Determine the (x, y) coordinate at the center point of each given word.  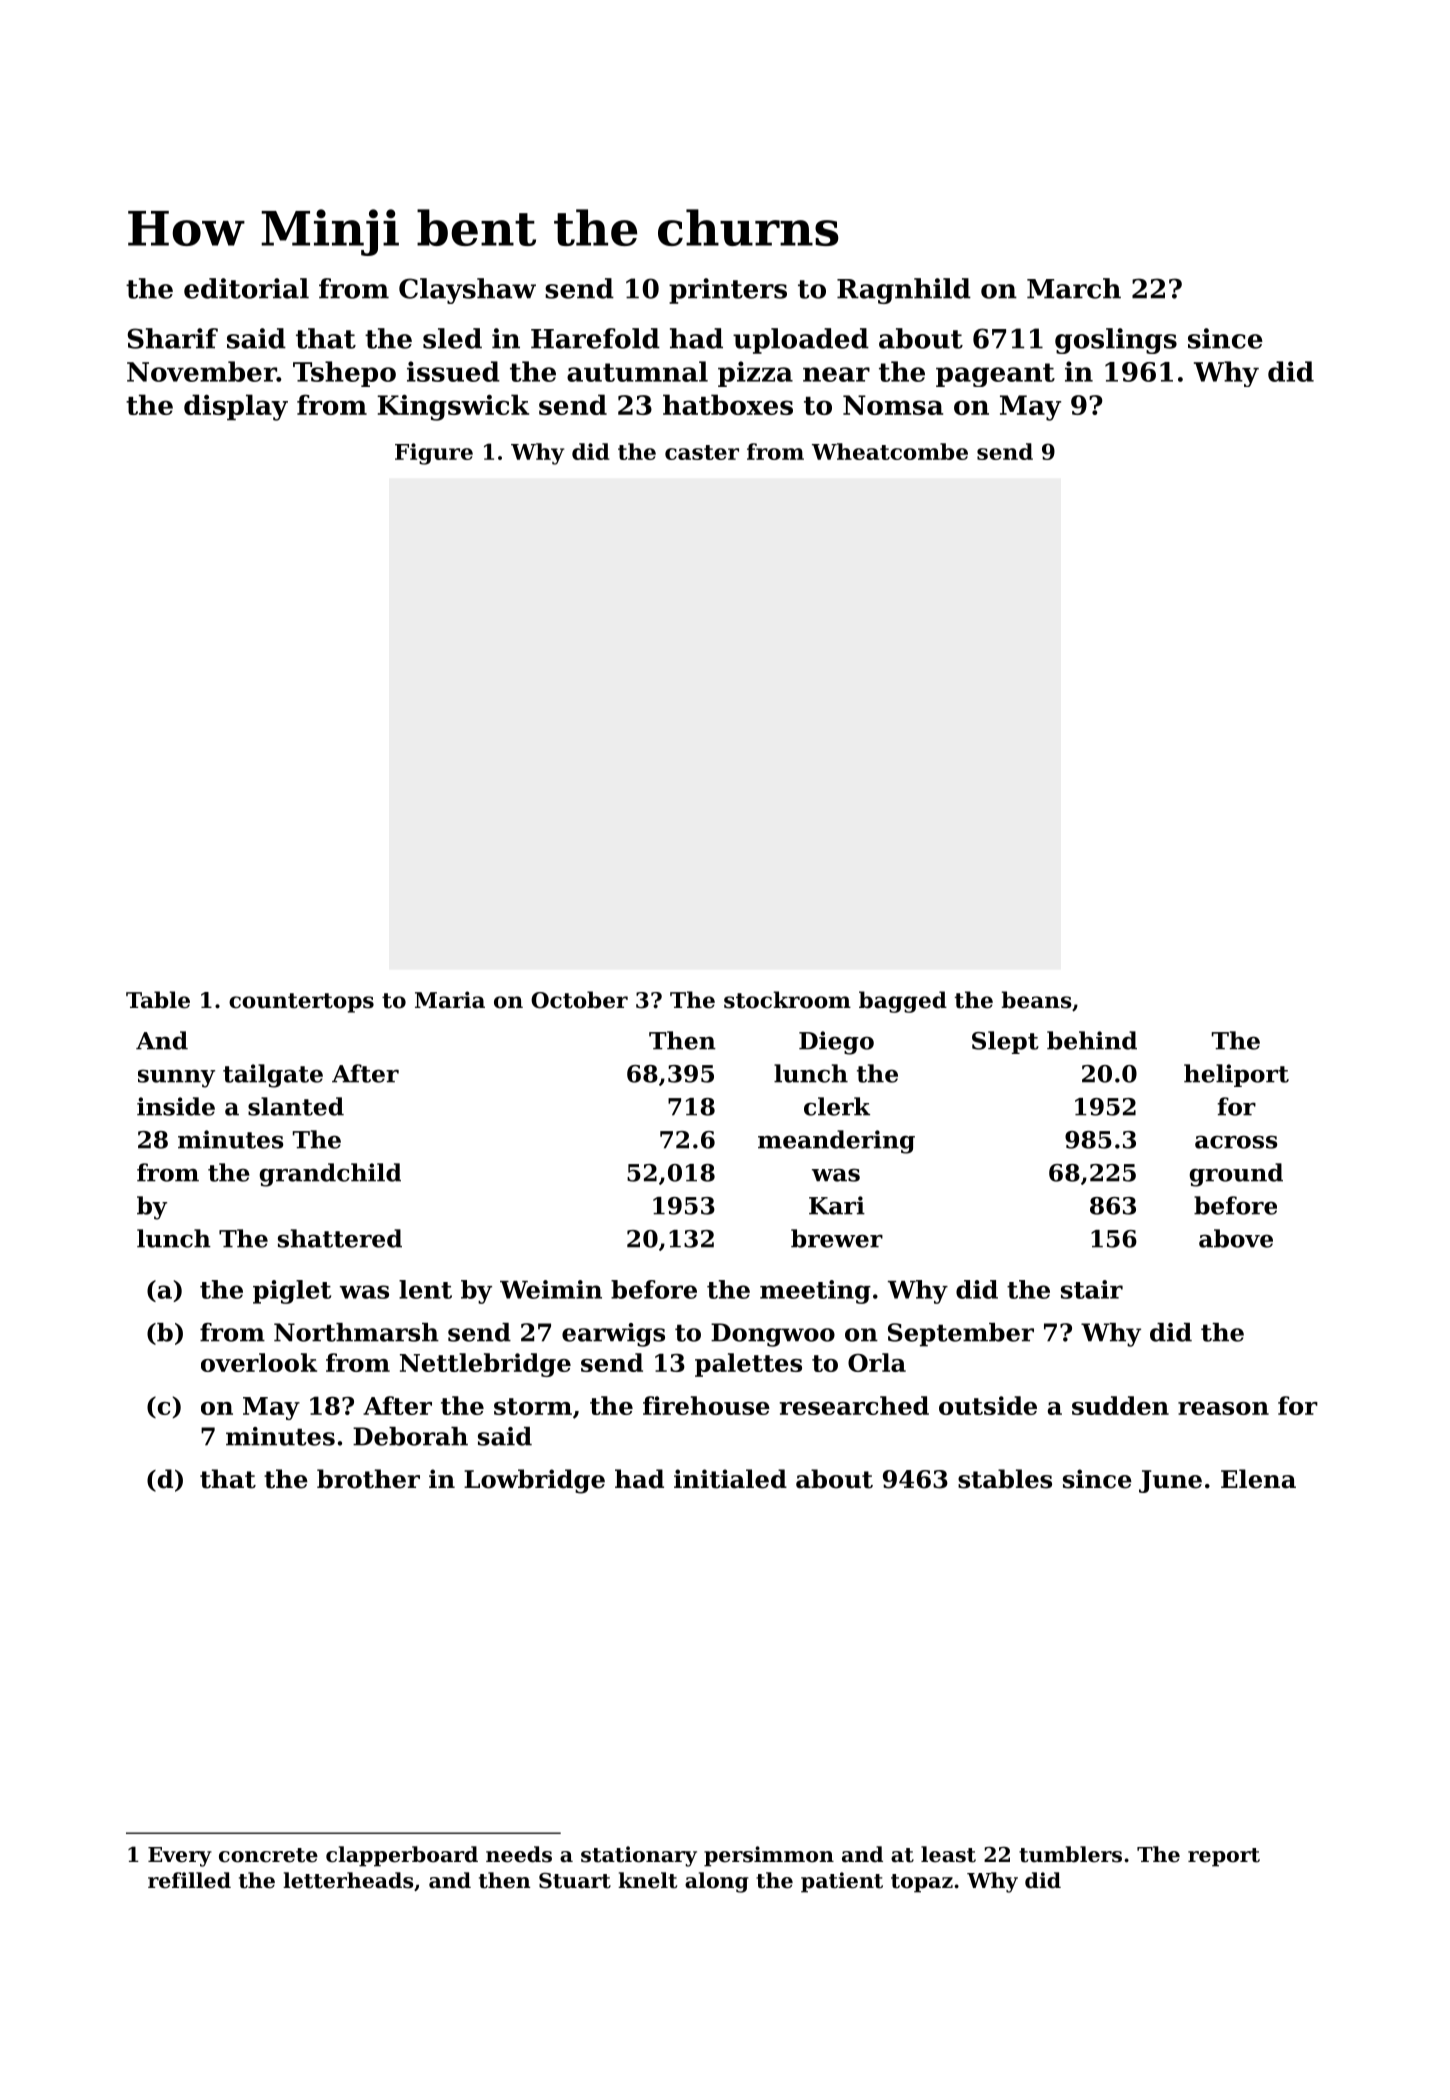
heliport (1236, 1075)
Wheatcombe (890, 451)
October (579, 1000)
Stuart (575, 1881)
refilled (189, 1880)
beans (1036, 1000)
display (236, 407)
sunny (176, 1078)
